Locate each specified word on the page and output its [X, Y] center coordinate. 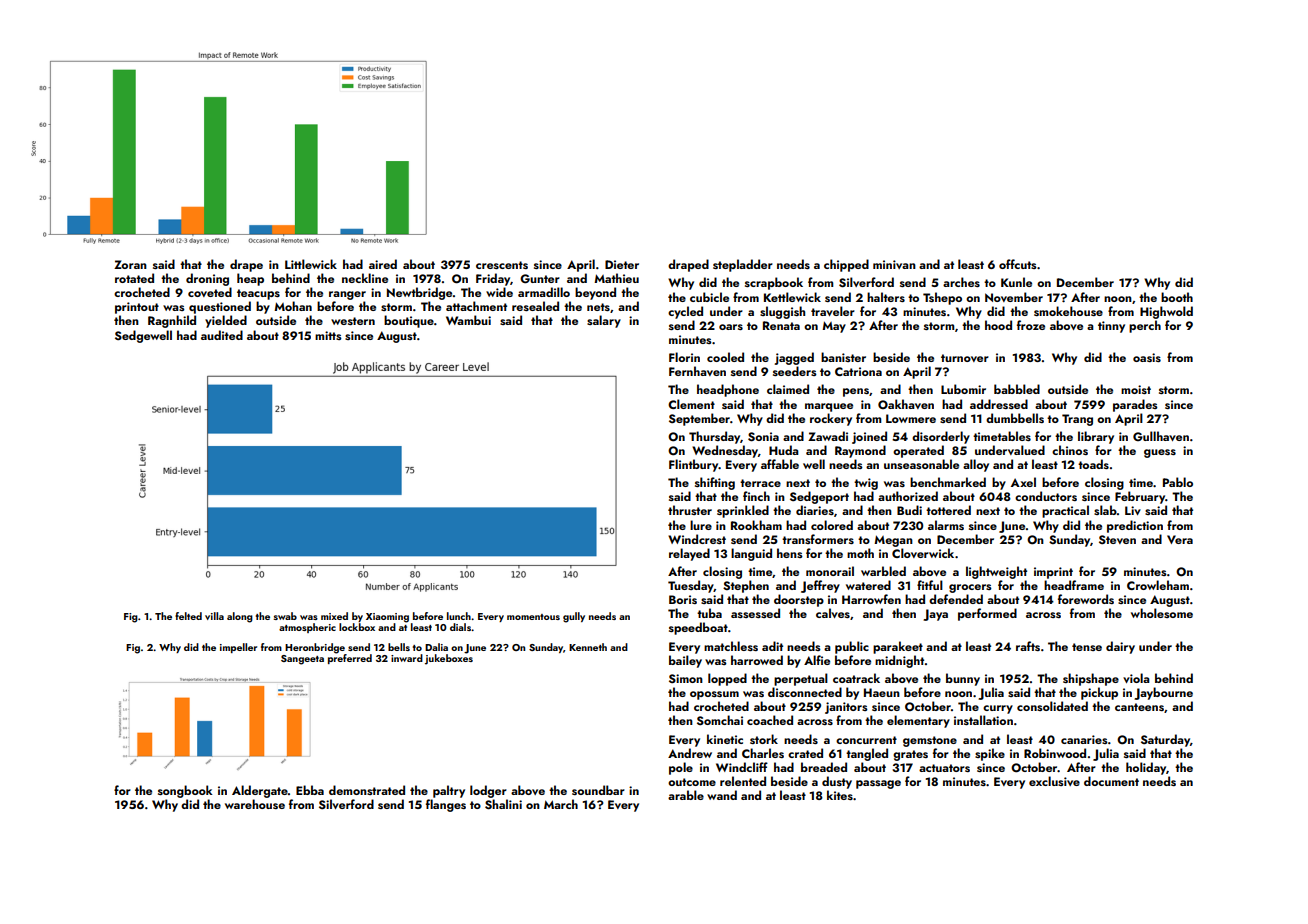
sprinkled [743, 511]
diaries [815, 510]
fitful [930, 585]
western [353, 321]
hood [998, 325]
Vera [1180, 539]
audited [222, 335]
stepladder [743, 265]
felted [188, 616]
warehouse [255, 804]
